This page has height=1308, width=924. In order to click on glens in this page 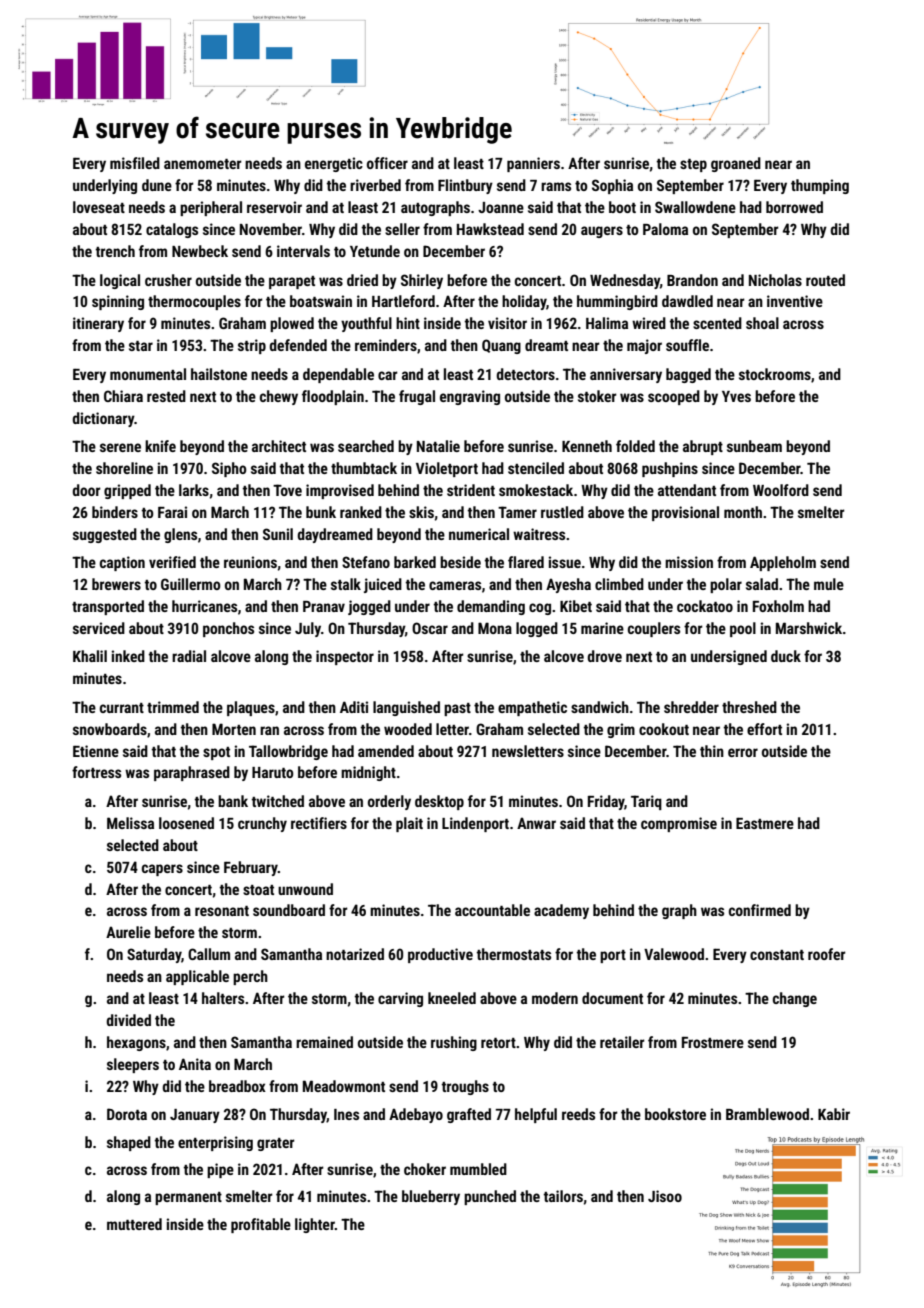, I will do `click(180, 535)`.
